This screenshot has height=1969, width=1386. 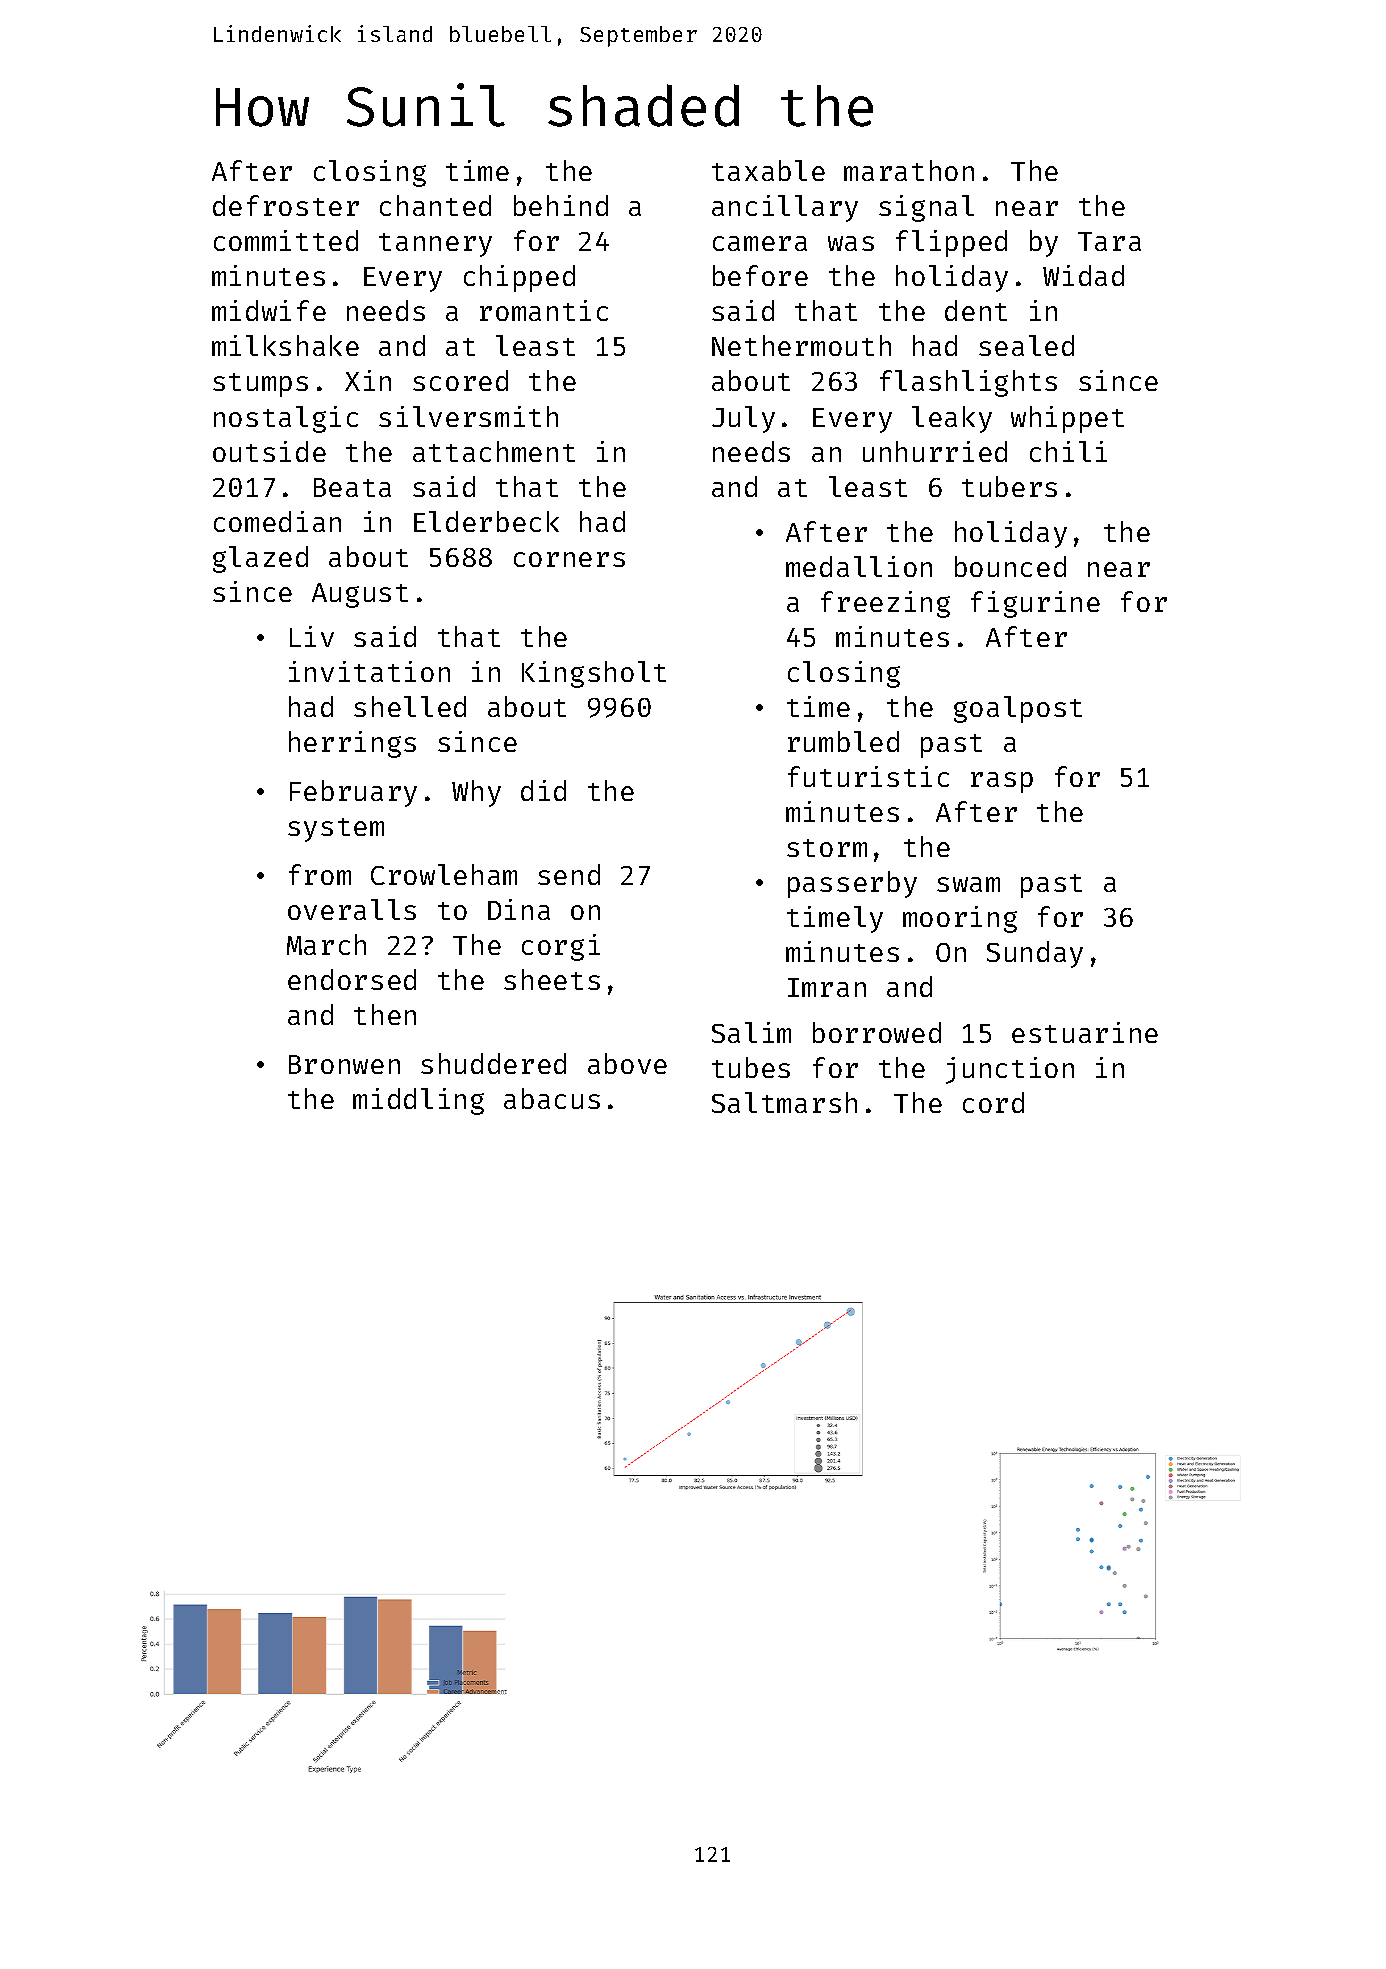 What do you see at coordinates (594, 674) in the screenshot?
I see `Kingsholt` at bounding box center [594, 674].
